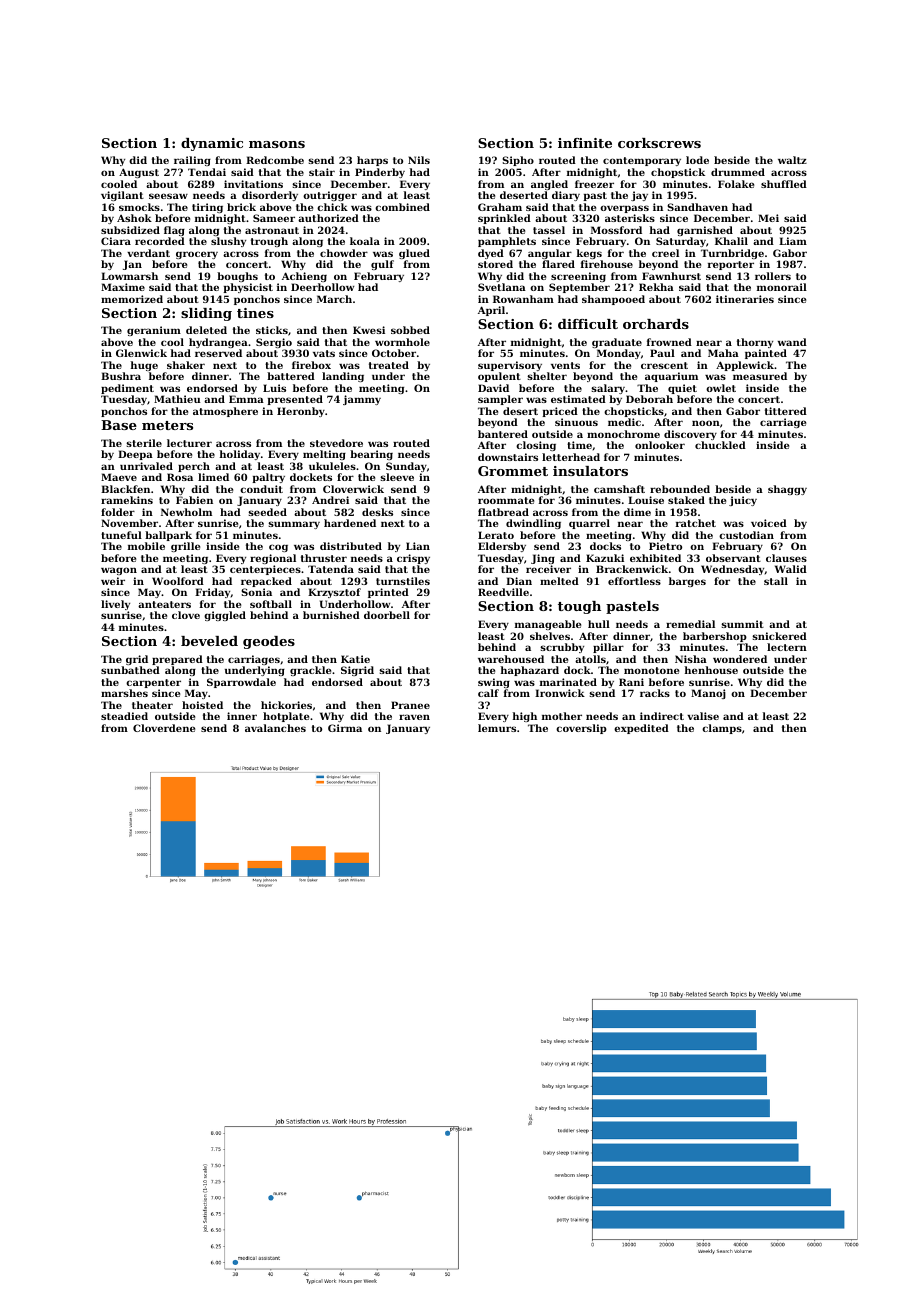 The height and width of the page is (1316, 908). What do you see at coordinates (212, 144) in the page?
I see `dynamic` at bounding box center [212, 144].
